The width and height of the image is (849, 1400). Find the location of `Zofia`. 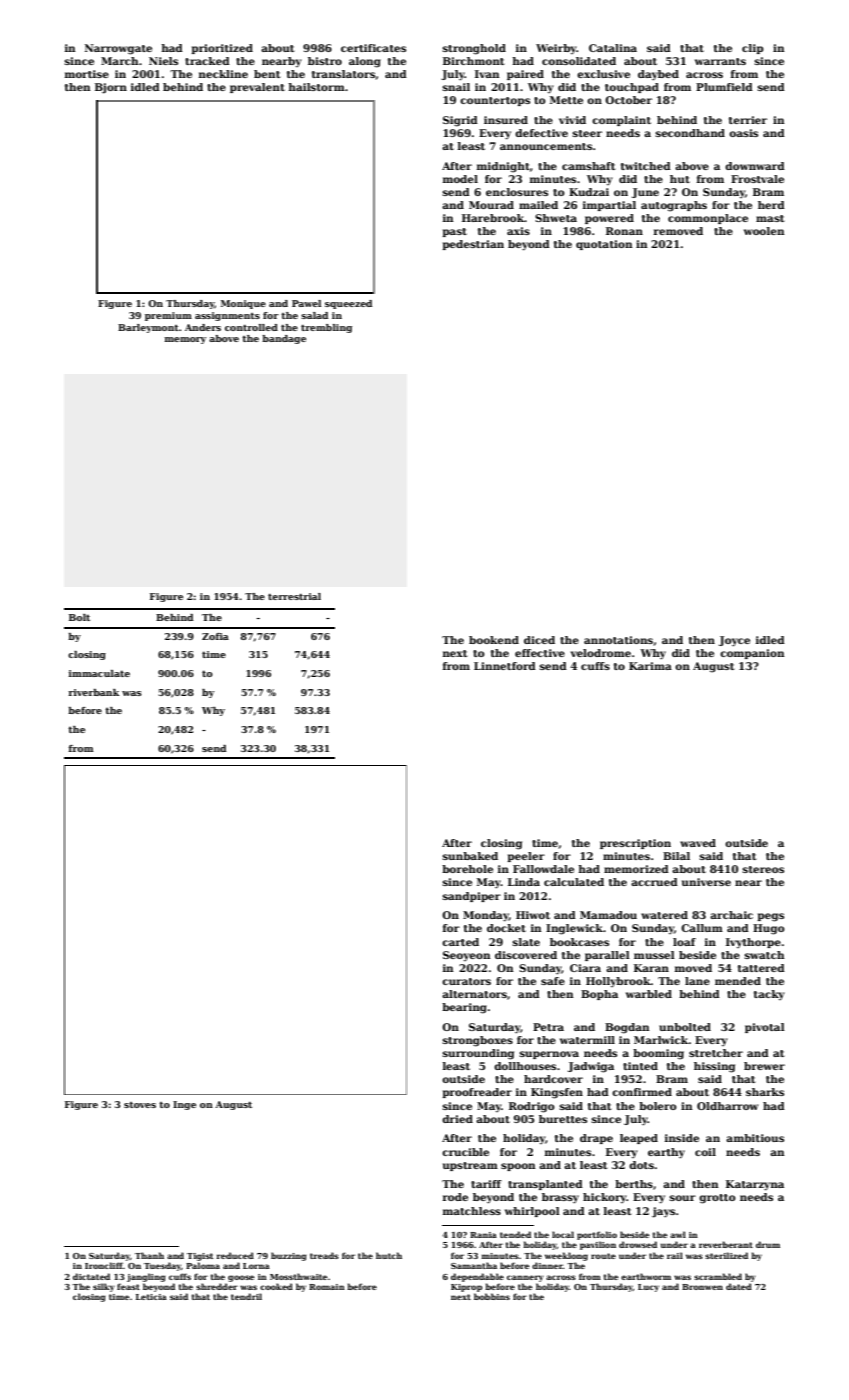

Zofia is located at coordinates (215, 636).
